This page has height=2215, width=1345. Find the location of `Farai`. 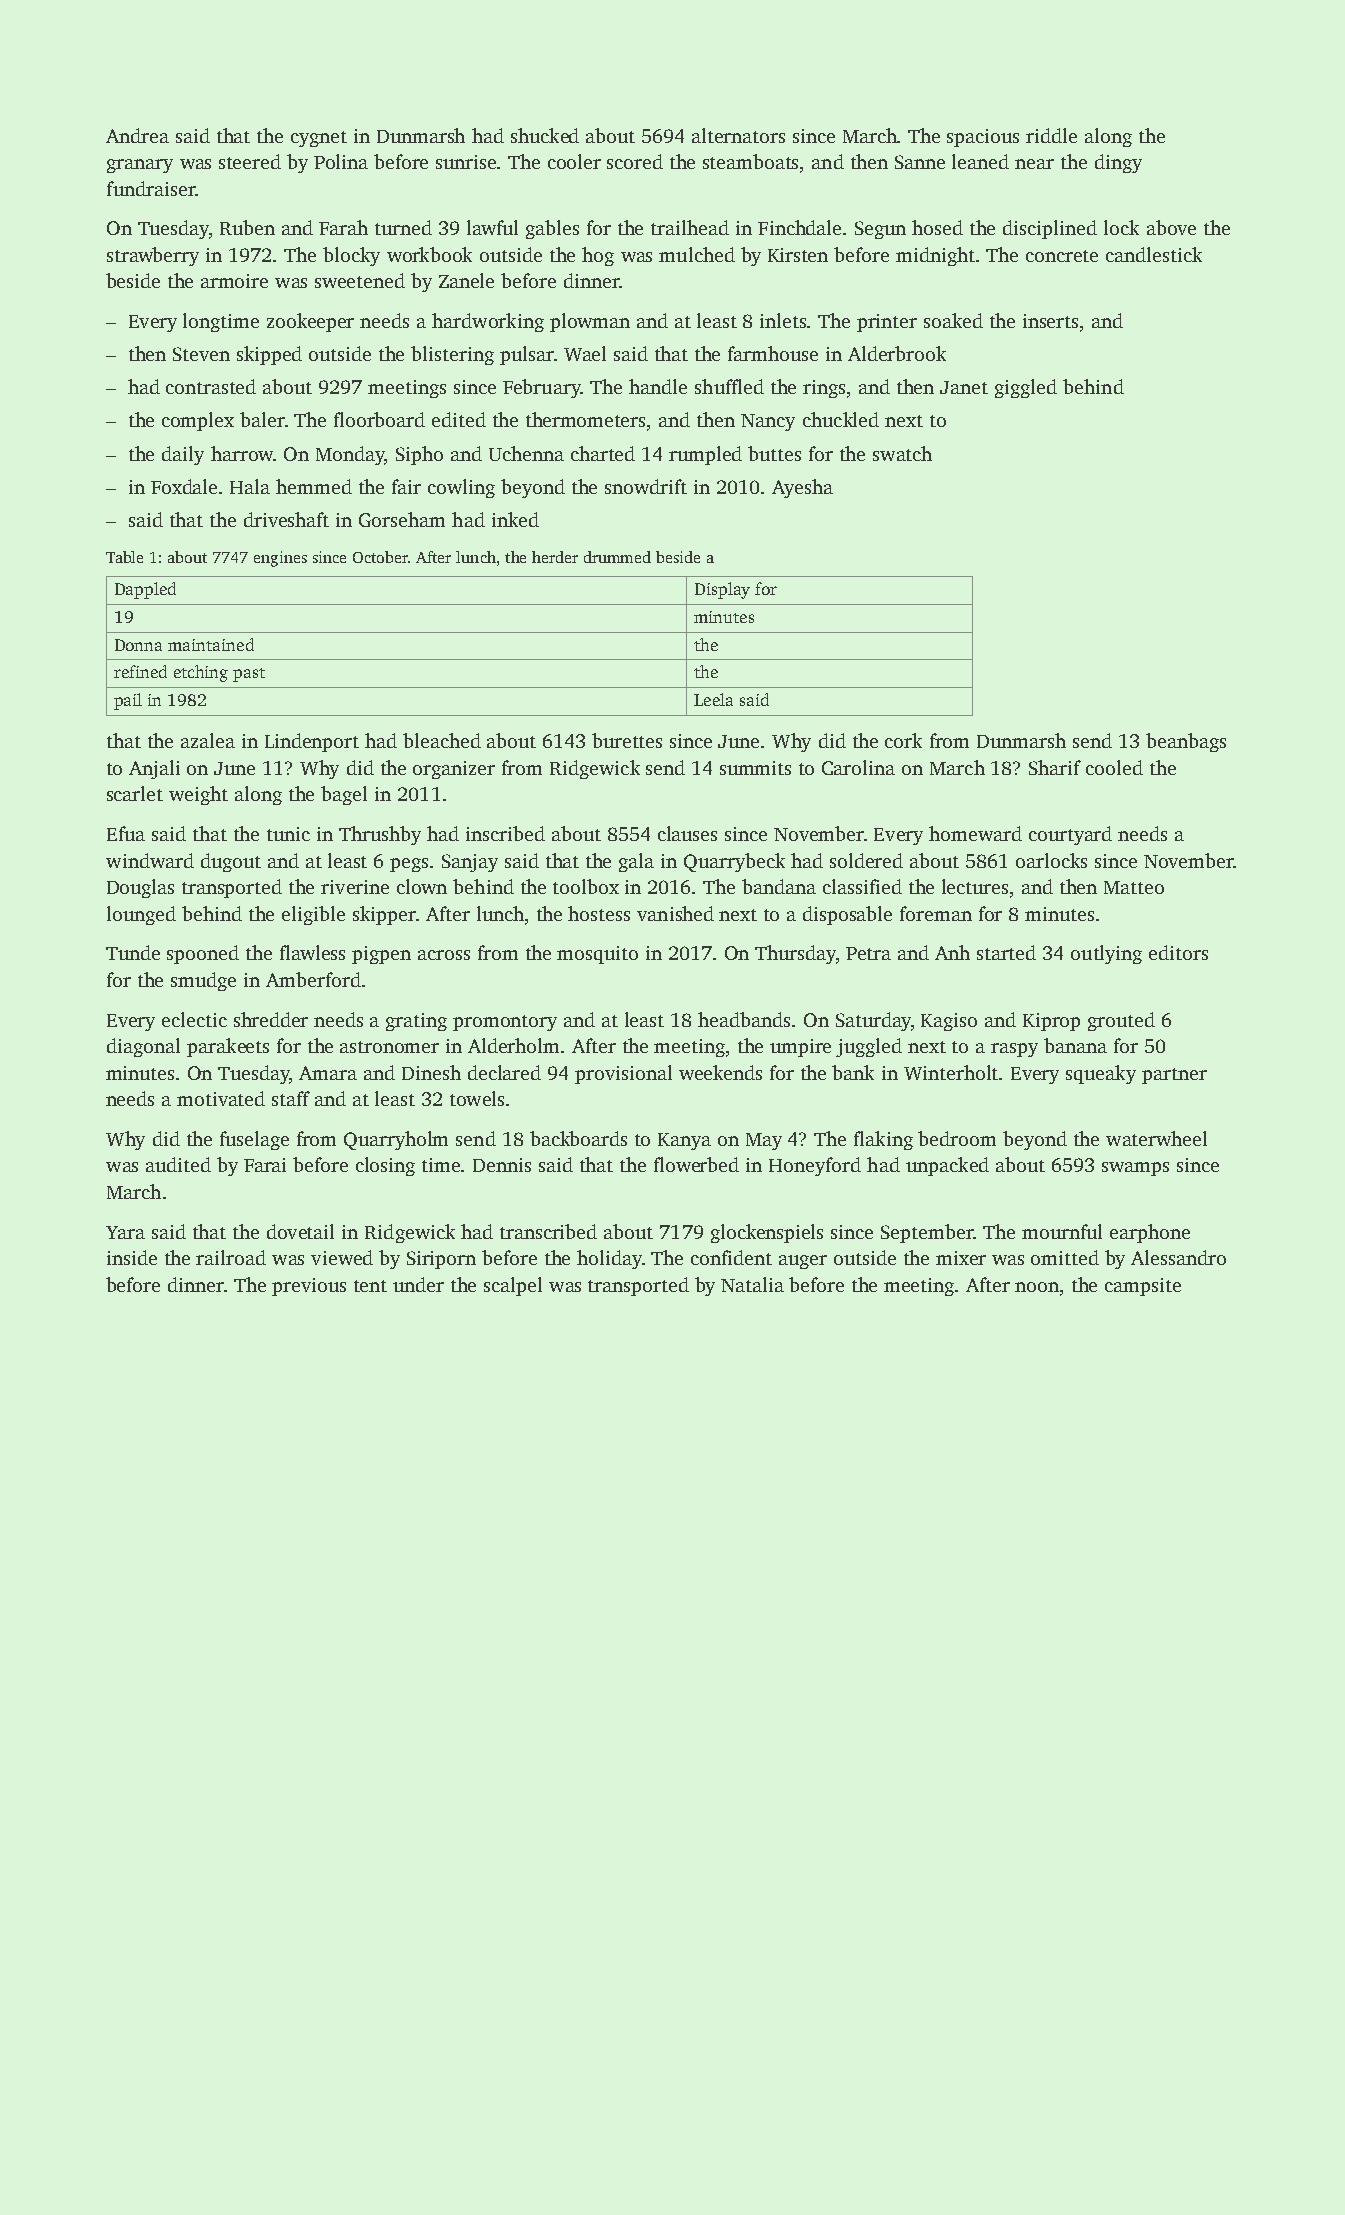

Farai is located at coordinates (265, 1165).
